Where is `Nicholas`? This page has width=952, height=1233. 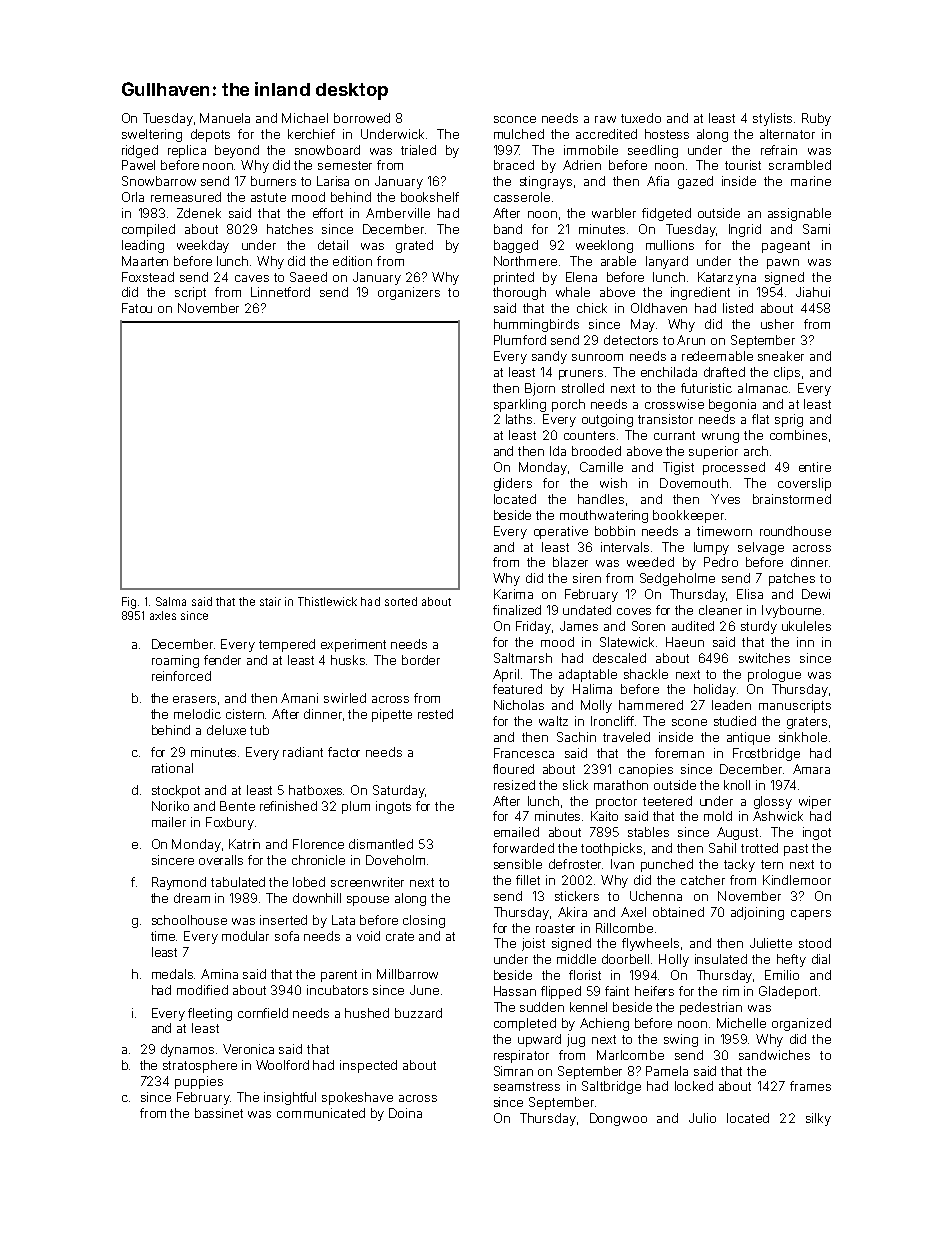
Nicholas is located at coordinates (519, 705).
